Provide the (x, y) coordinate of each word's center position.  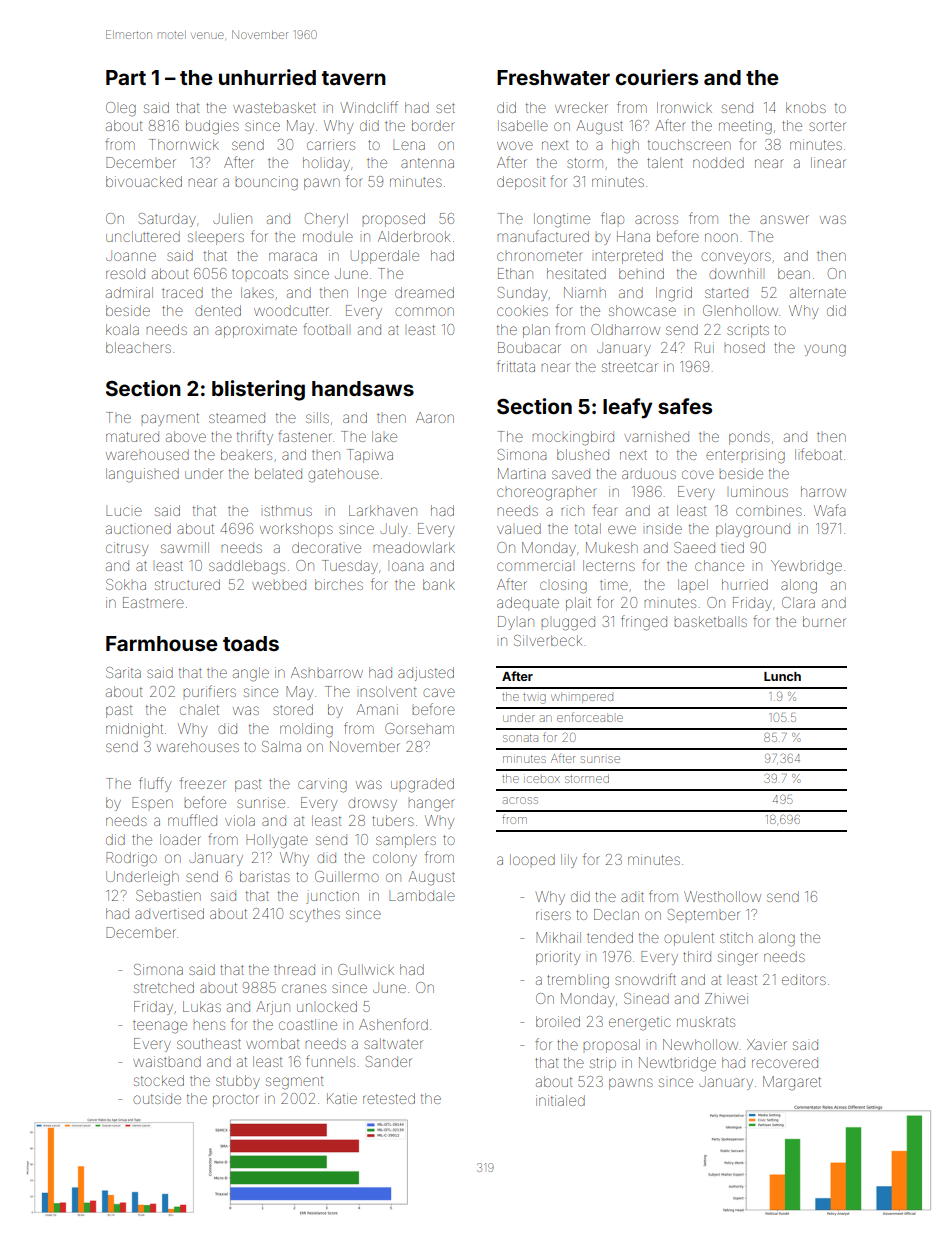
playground (753, 530)
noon (721, 237)
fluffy (155, 784)
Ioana (407, 566)
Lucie (124, 511)
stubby (238, 1082)
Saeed (694, 547)
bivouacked (144, 181)
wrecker (581, 107)
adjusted (426, 674)
